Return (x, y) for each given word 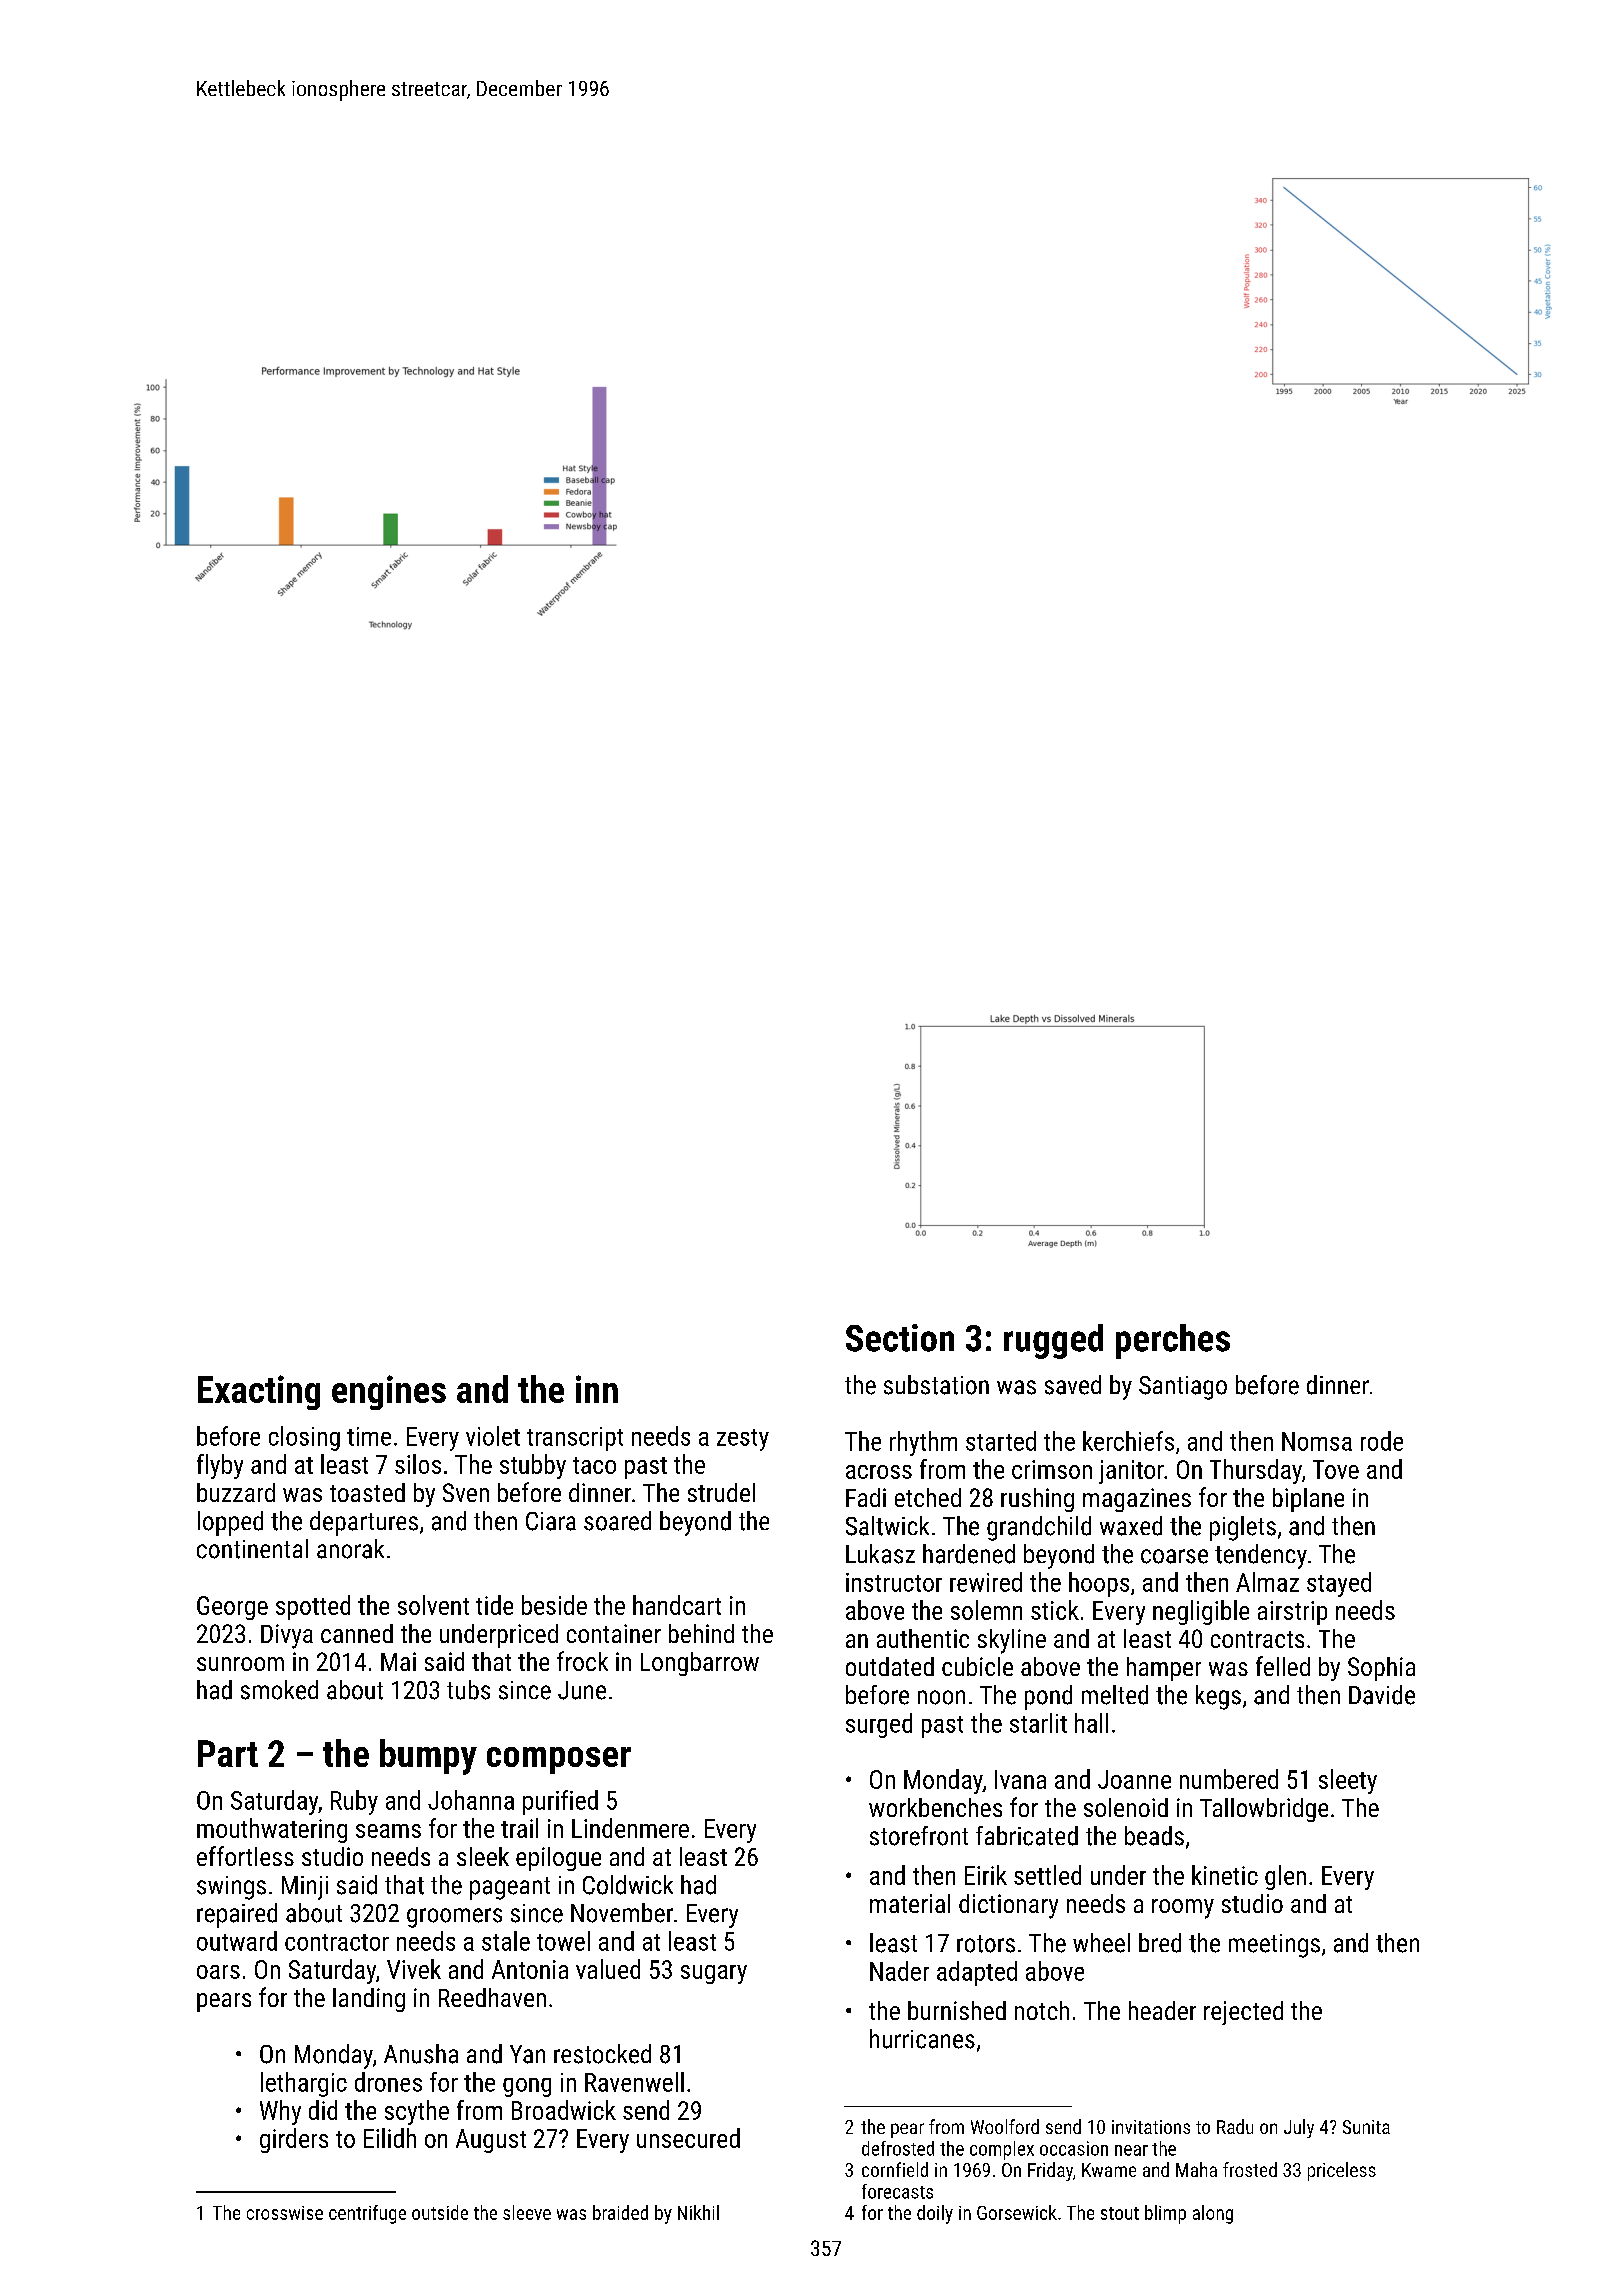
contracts (1257, 1639)
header (1162, 2010)
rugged (1053, 1341)
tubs (468, 1690)
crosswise (285, 2213)
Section (900, 1338)
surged (879, 1725)
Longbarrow (700, 1664)
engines (389, 1392)
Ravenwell (634, 2082)
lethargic (304, 2084)
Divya (287, 1636)
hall (1091, 1723)
